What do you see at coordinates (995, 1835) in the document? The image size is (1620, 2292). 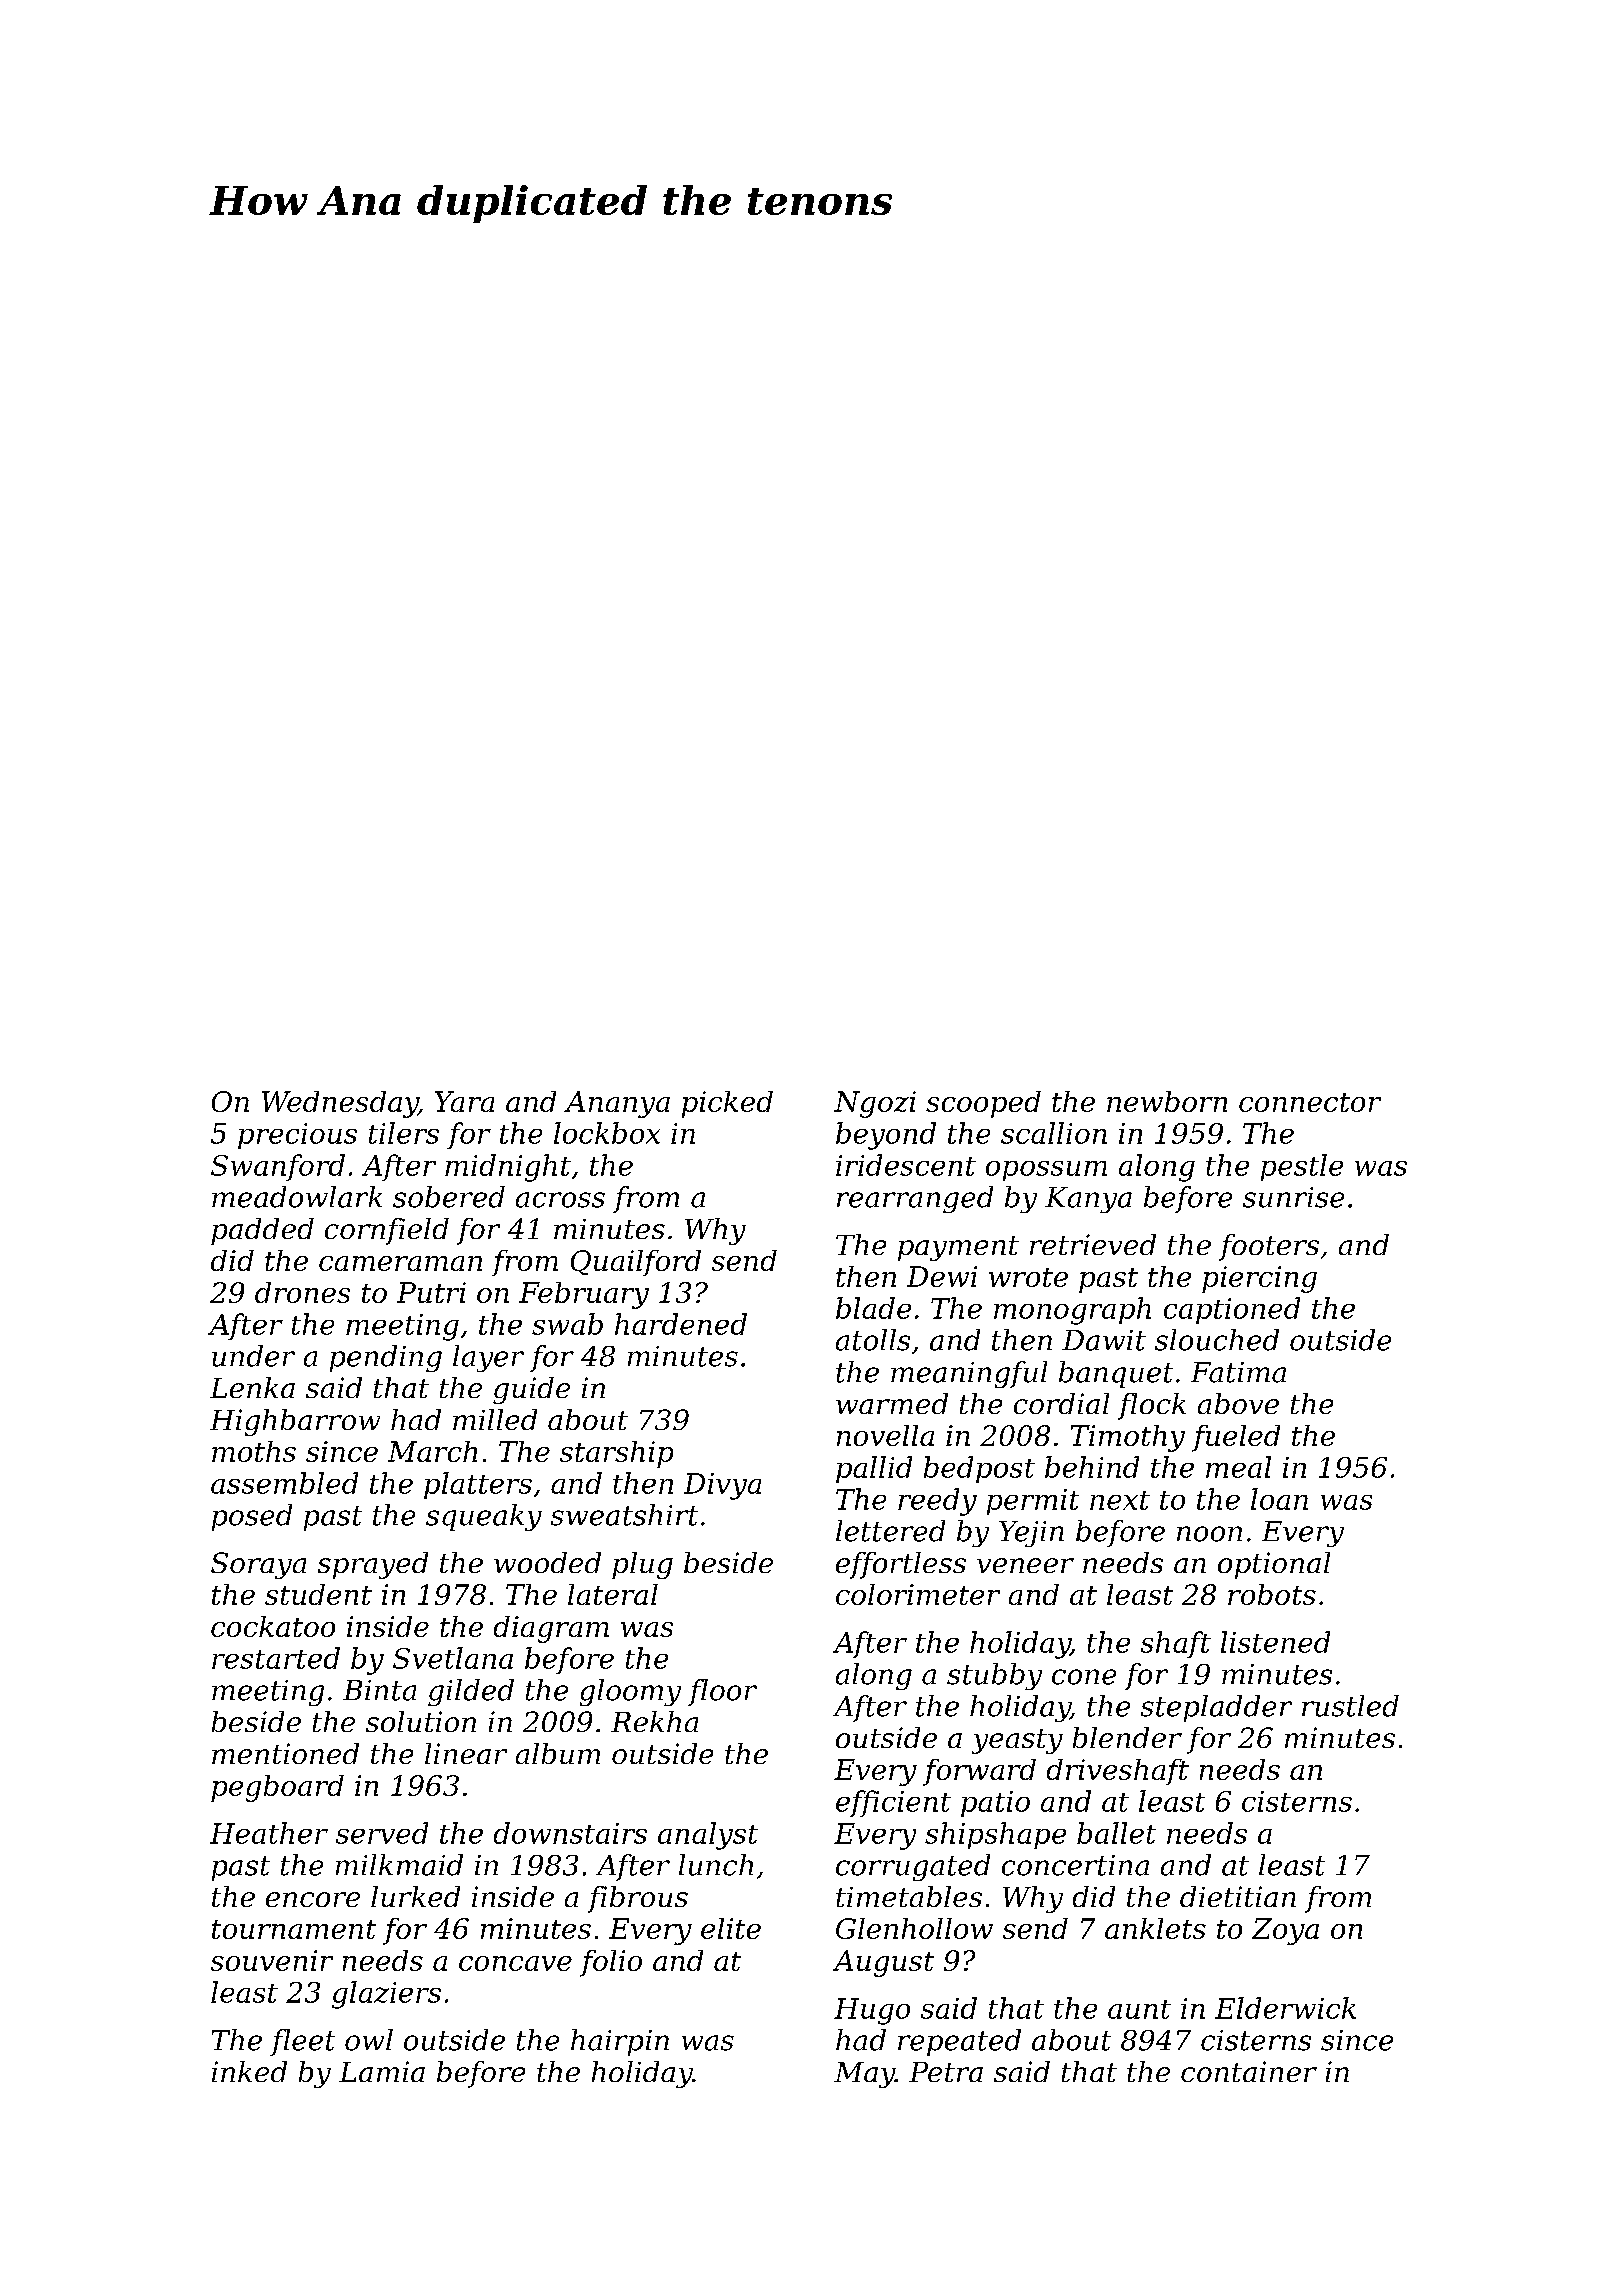 I see `shipshape` at bounding box center [995, 1835].
